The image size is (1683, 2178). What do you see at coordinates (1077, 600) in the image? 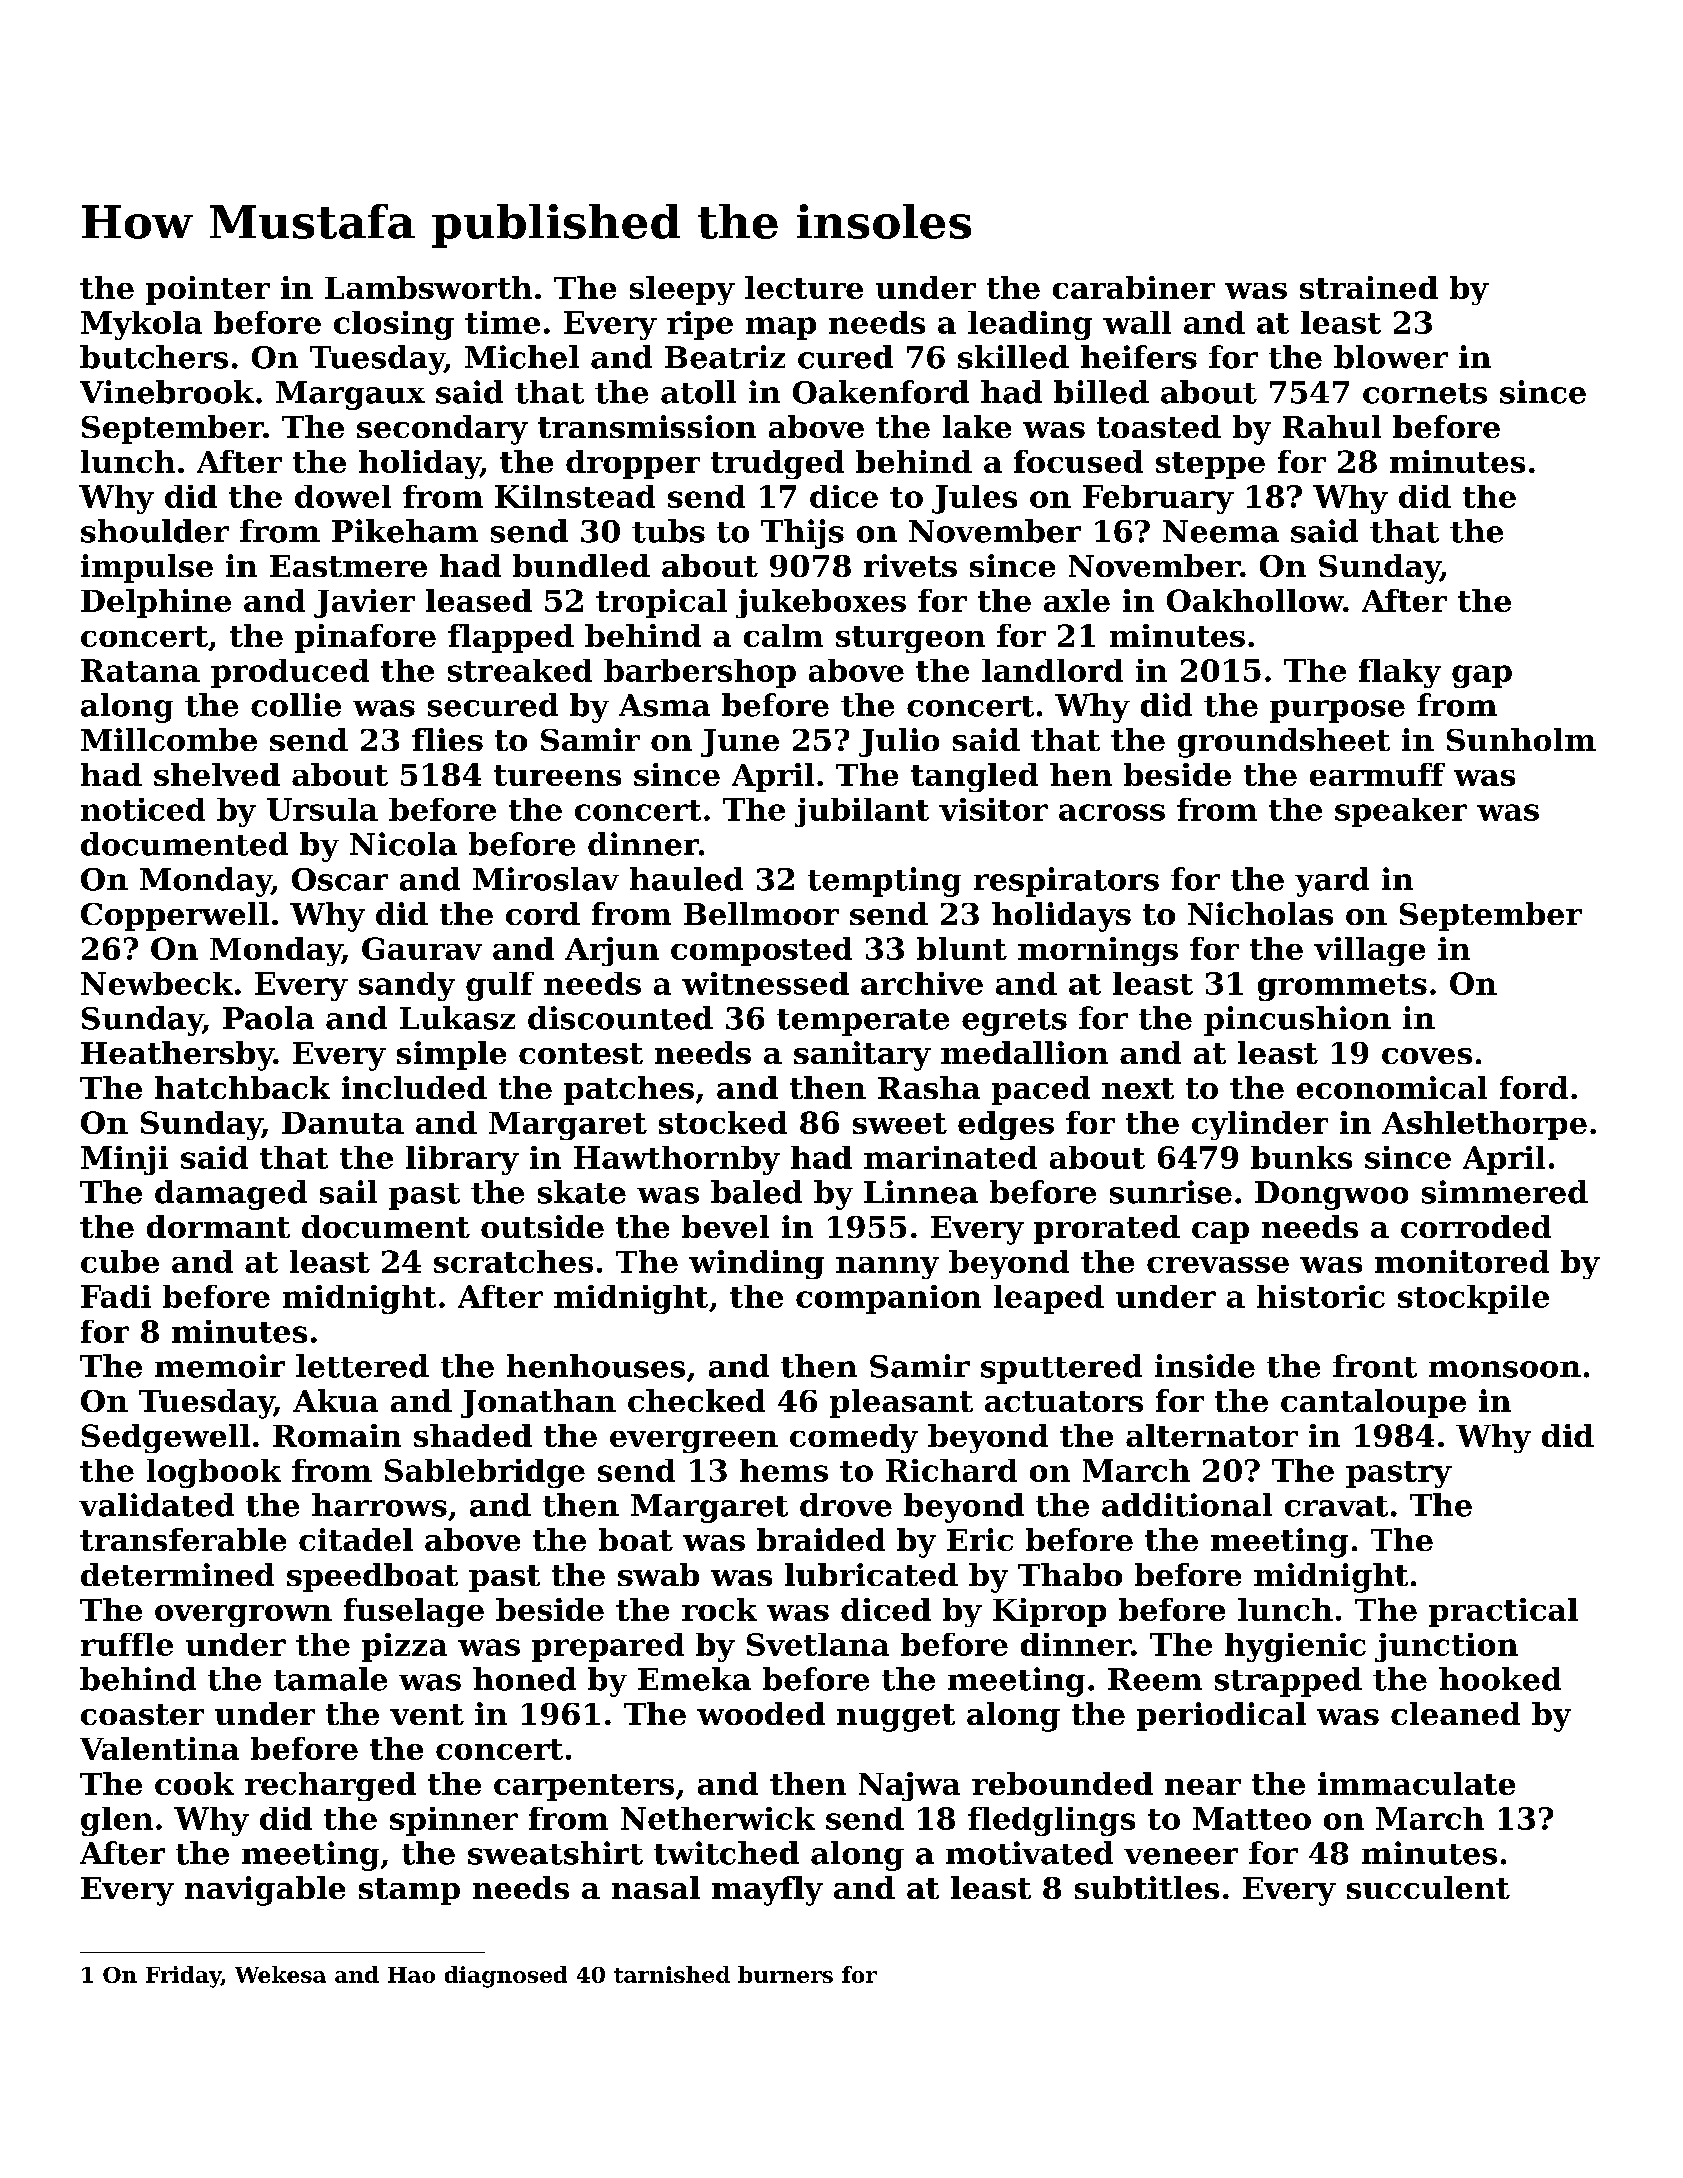
I see `axle` at bounding box center [1077, 600].
